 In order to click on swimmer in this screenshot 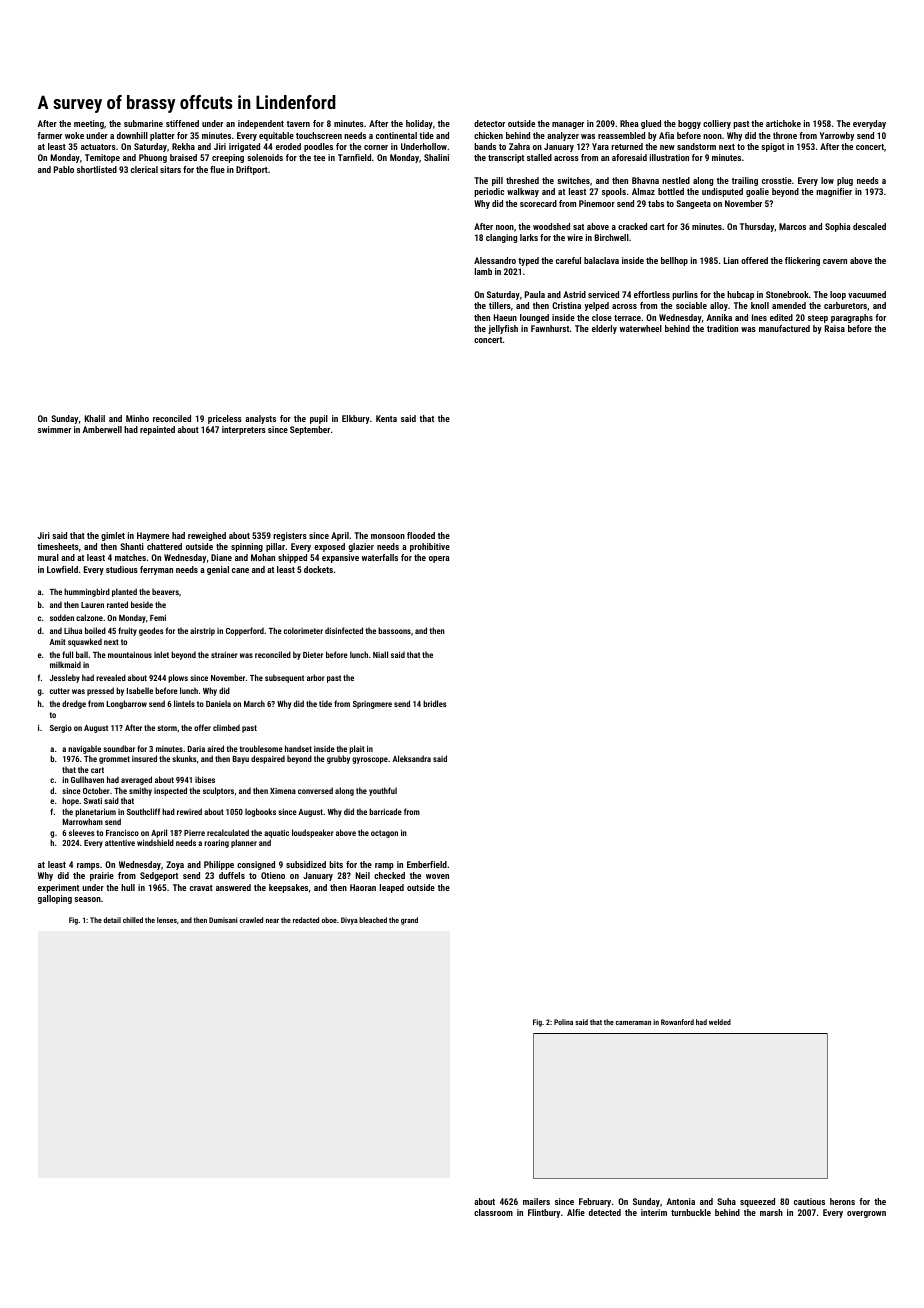, I will do `click(54, 429)`.
